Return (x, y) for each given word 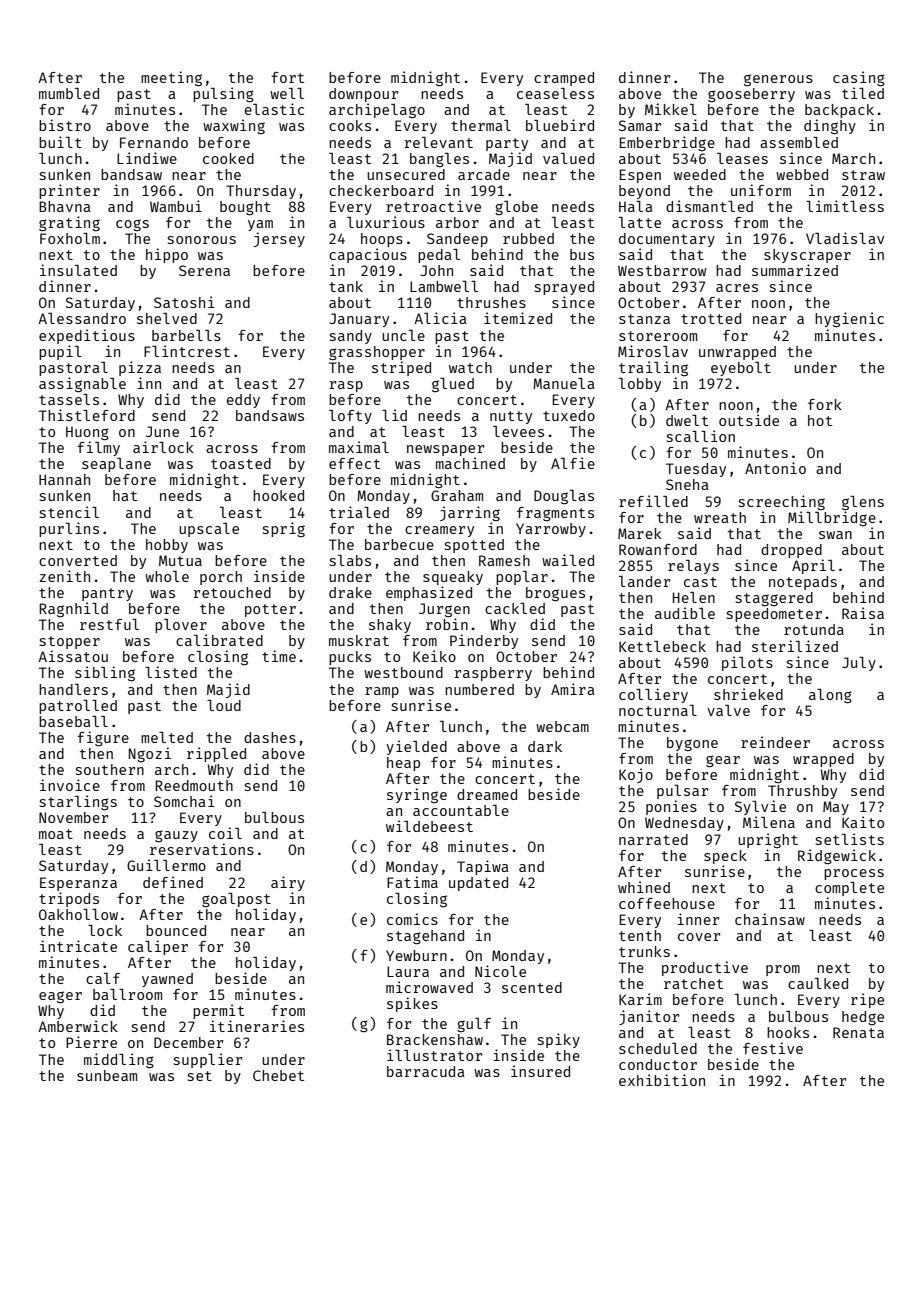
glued (453, 385)
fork (825, 404)
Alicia (440, 318)
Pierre (91, 1042)
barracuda (426, 1071)
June (162, 431)
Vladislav (845, 238)
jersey (279, 239)
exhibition (662, 1080)
